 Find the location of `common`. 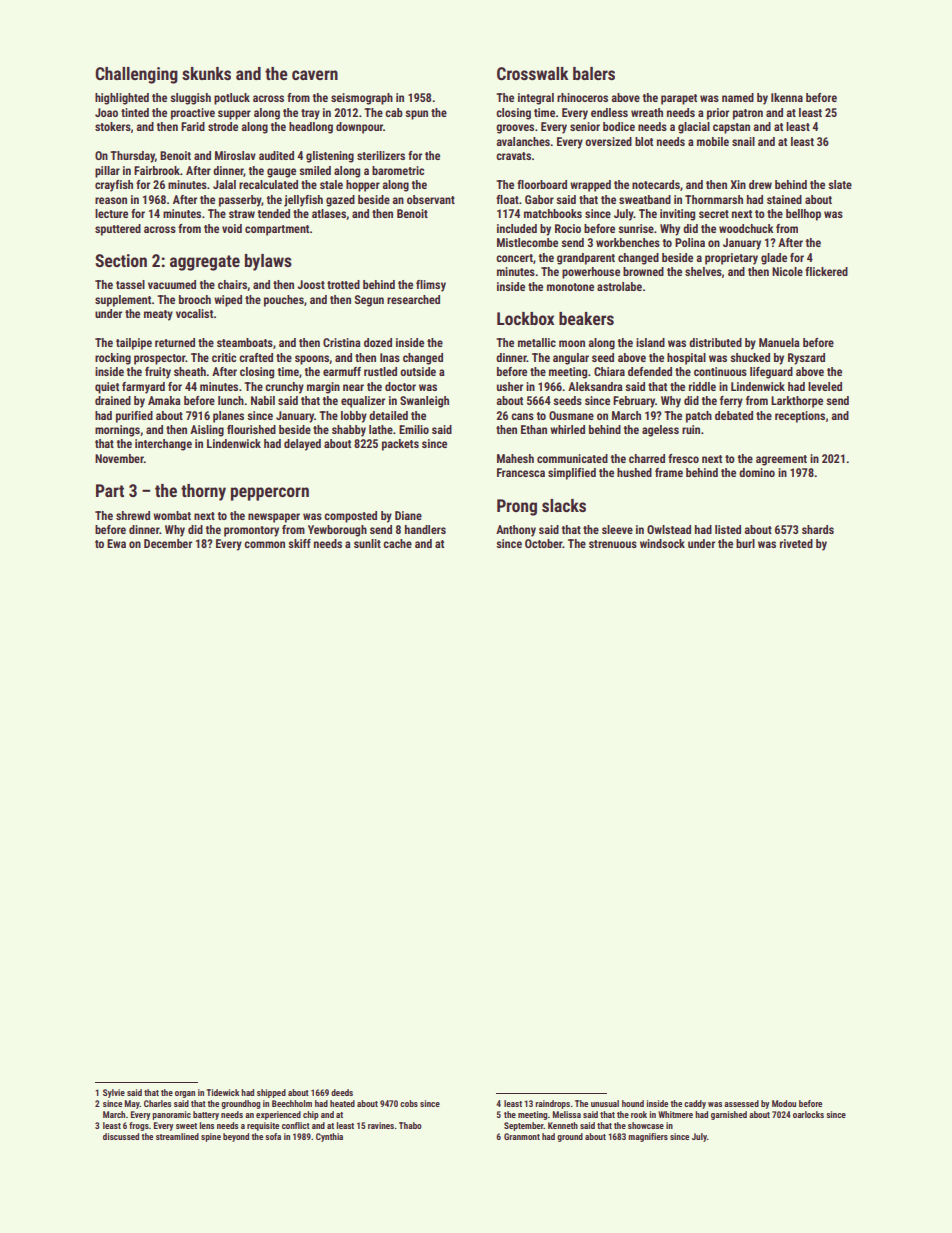

common is located at coordinates (264, 544).
